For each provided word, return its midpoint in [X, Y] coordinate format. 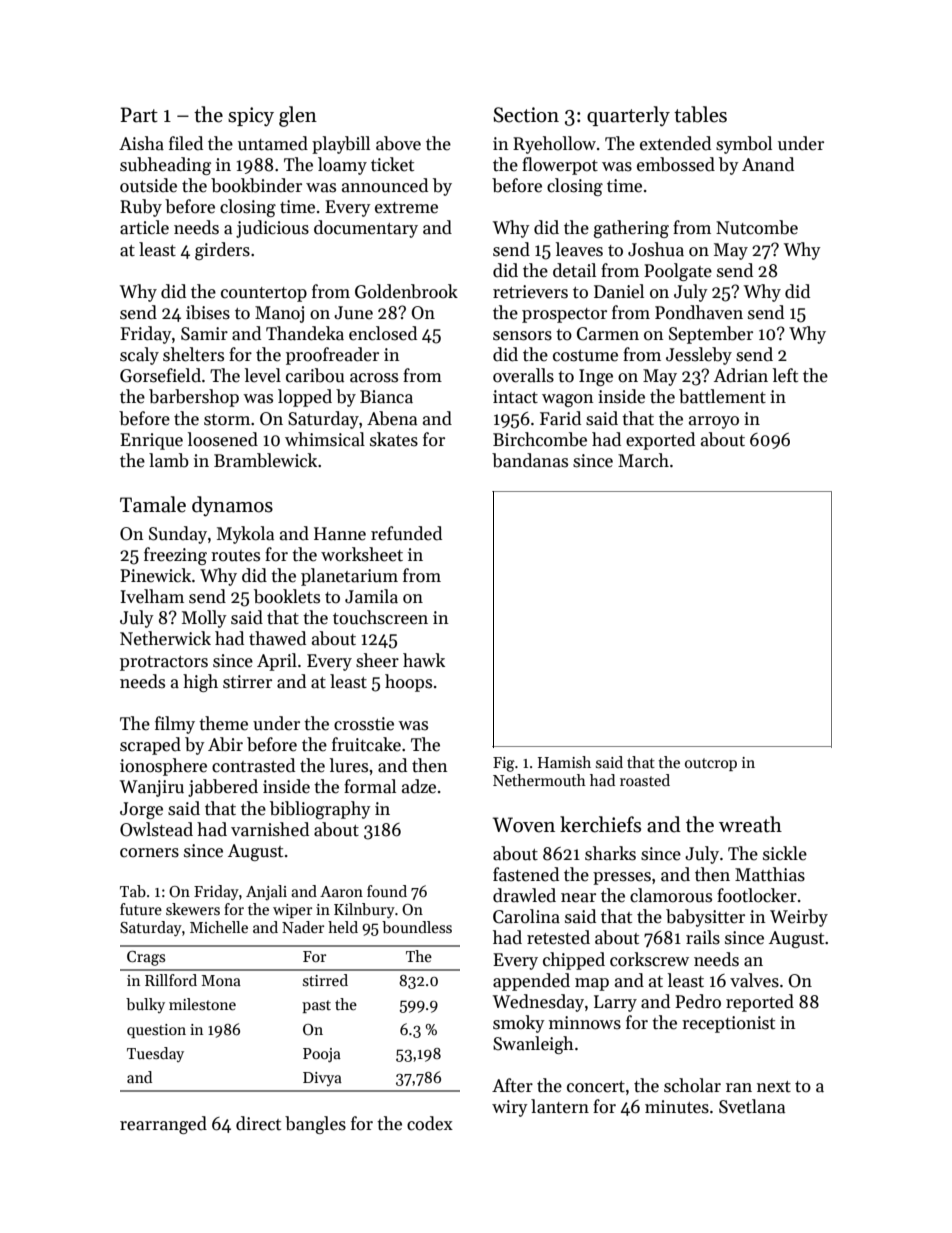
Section [526, 115]
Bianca [386, 397]
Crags [146, 958]
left [785, 375]
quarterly [628, 116]
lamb [169, 460]
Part [139, 115]
